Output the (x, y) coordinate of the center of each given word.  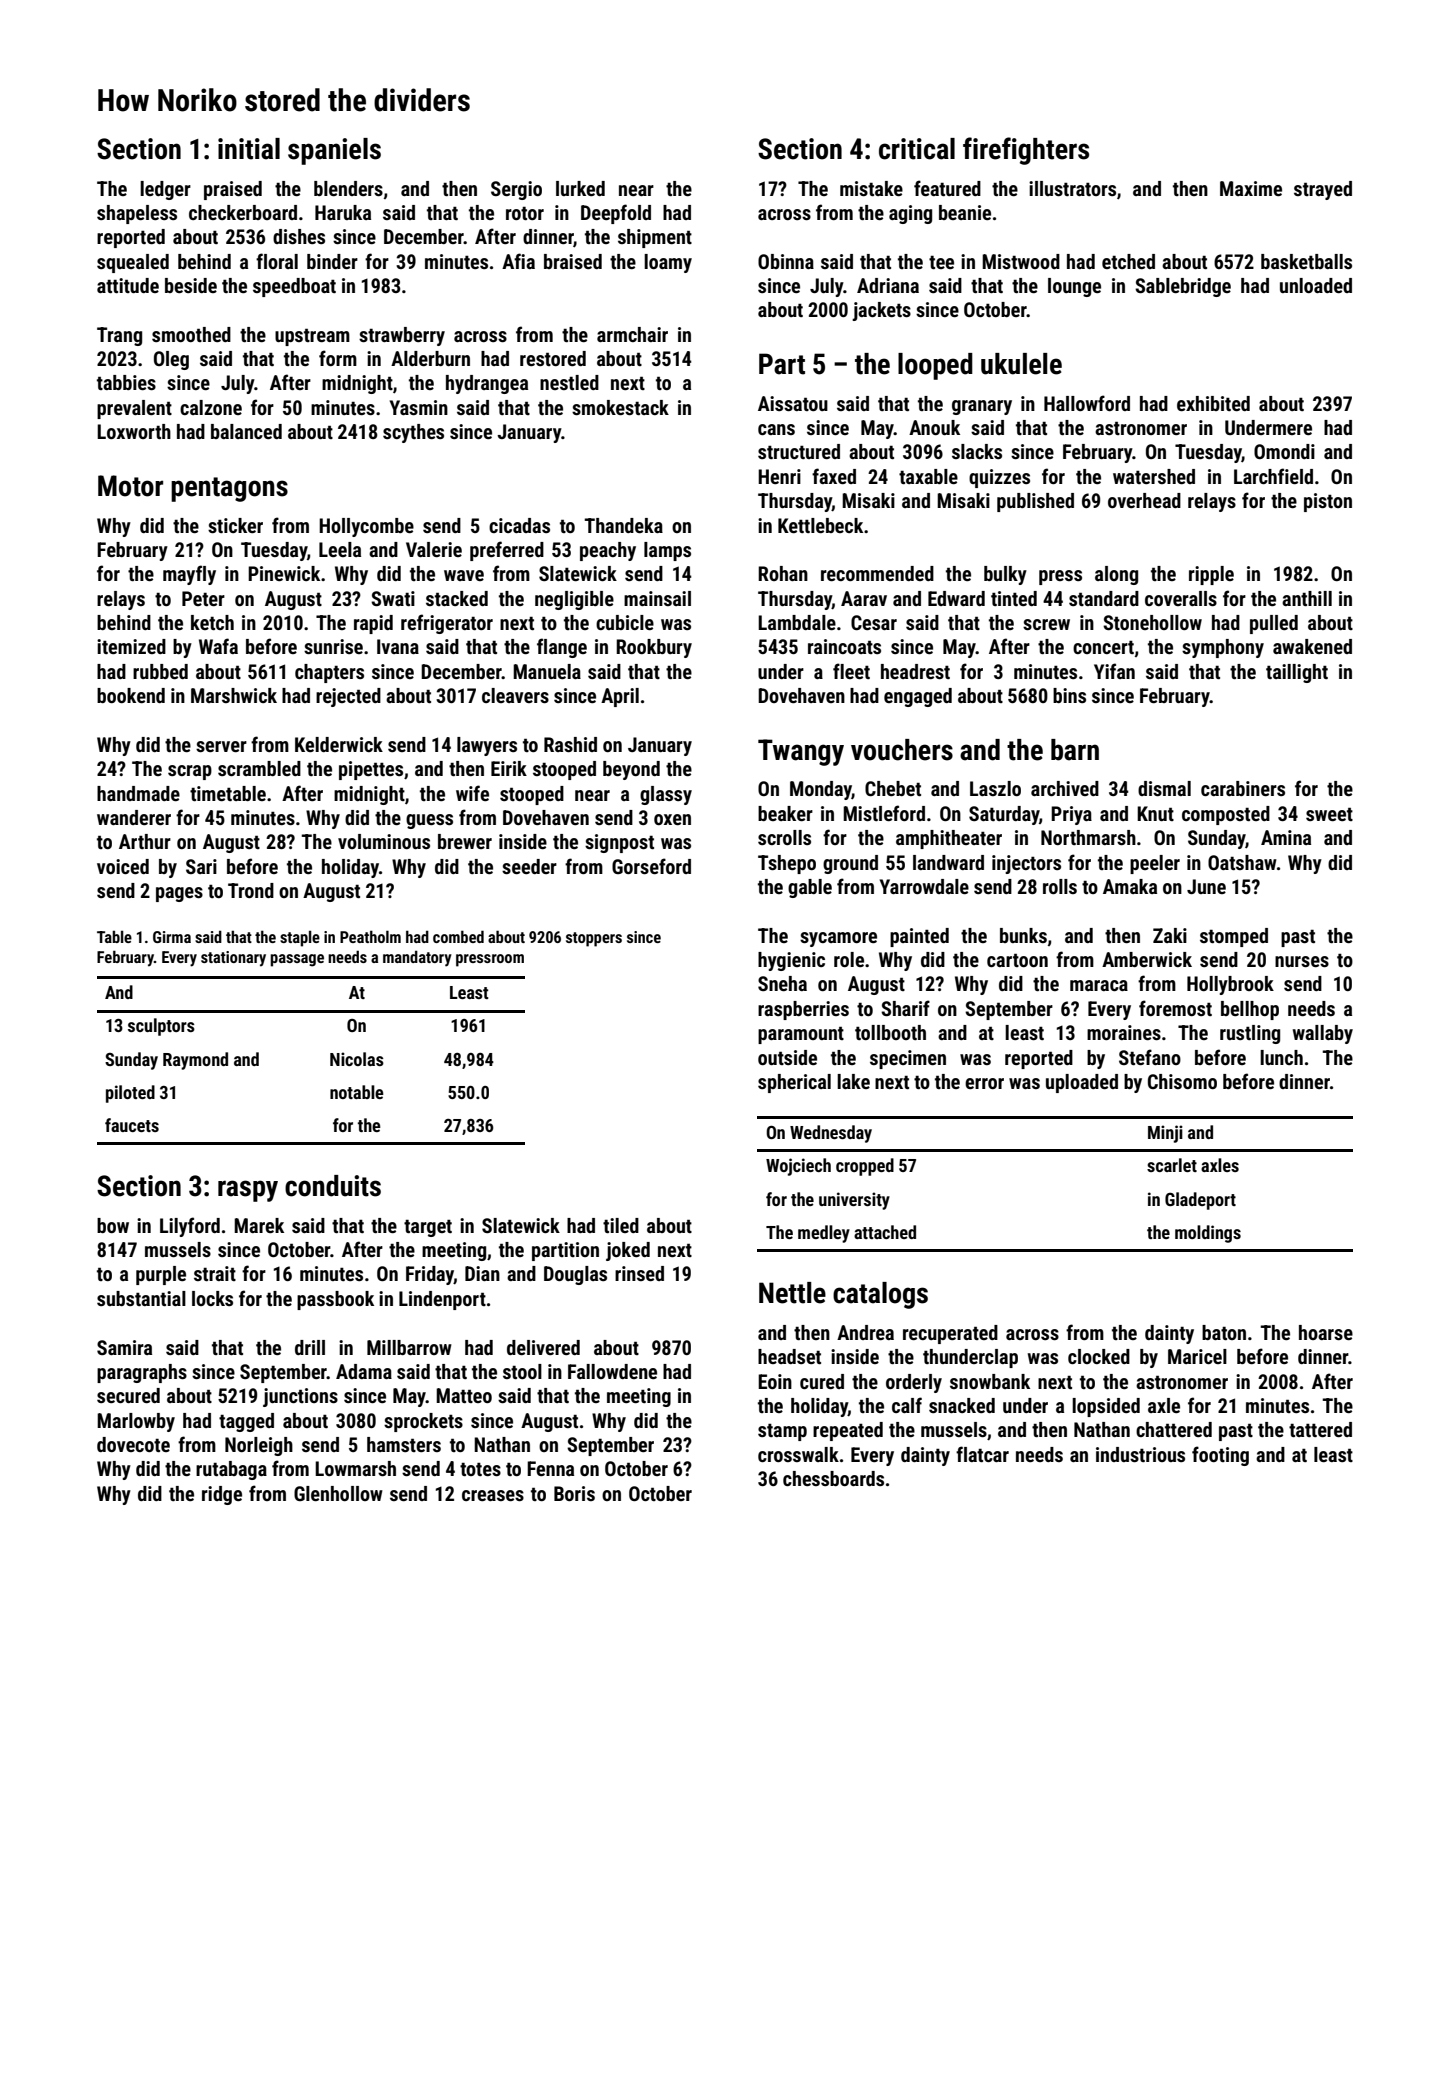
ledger (165, 190)
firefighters (1026, 151)
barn (1075, 750)
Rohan (783, 573)
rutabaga (231, 1470)
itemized (131, 646)
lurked (580, 188)
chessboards (833, 1478)
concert (1103, 647)
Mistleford (884, 813)
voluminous (384, 841)
